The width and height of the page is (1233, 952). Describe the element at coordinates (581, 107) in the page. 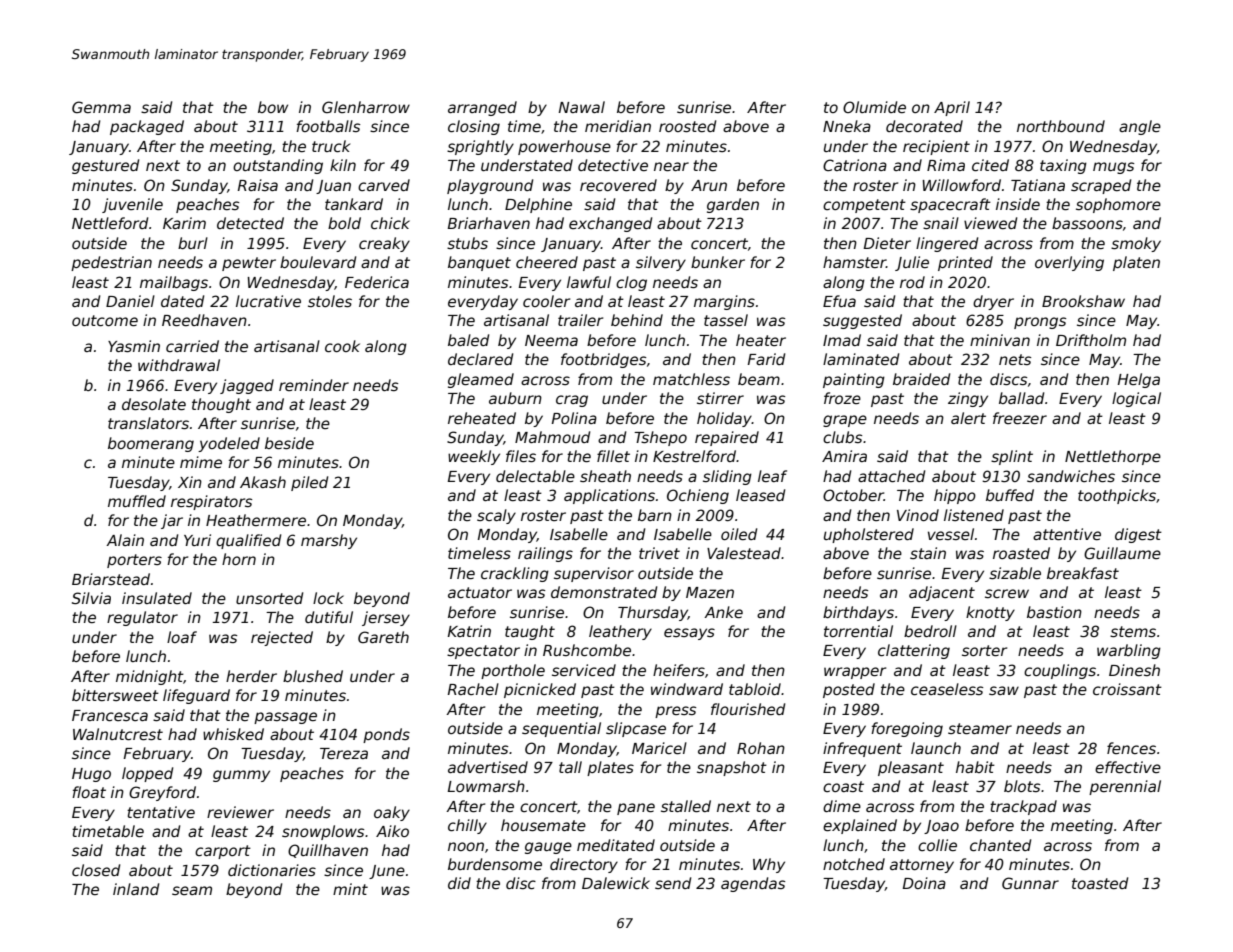

I see `Nawal` at that location.
